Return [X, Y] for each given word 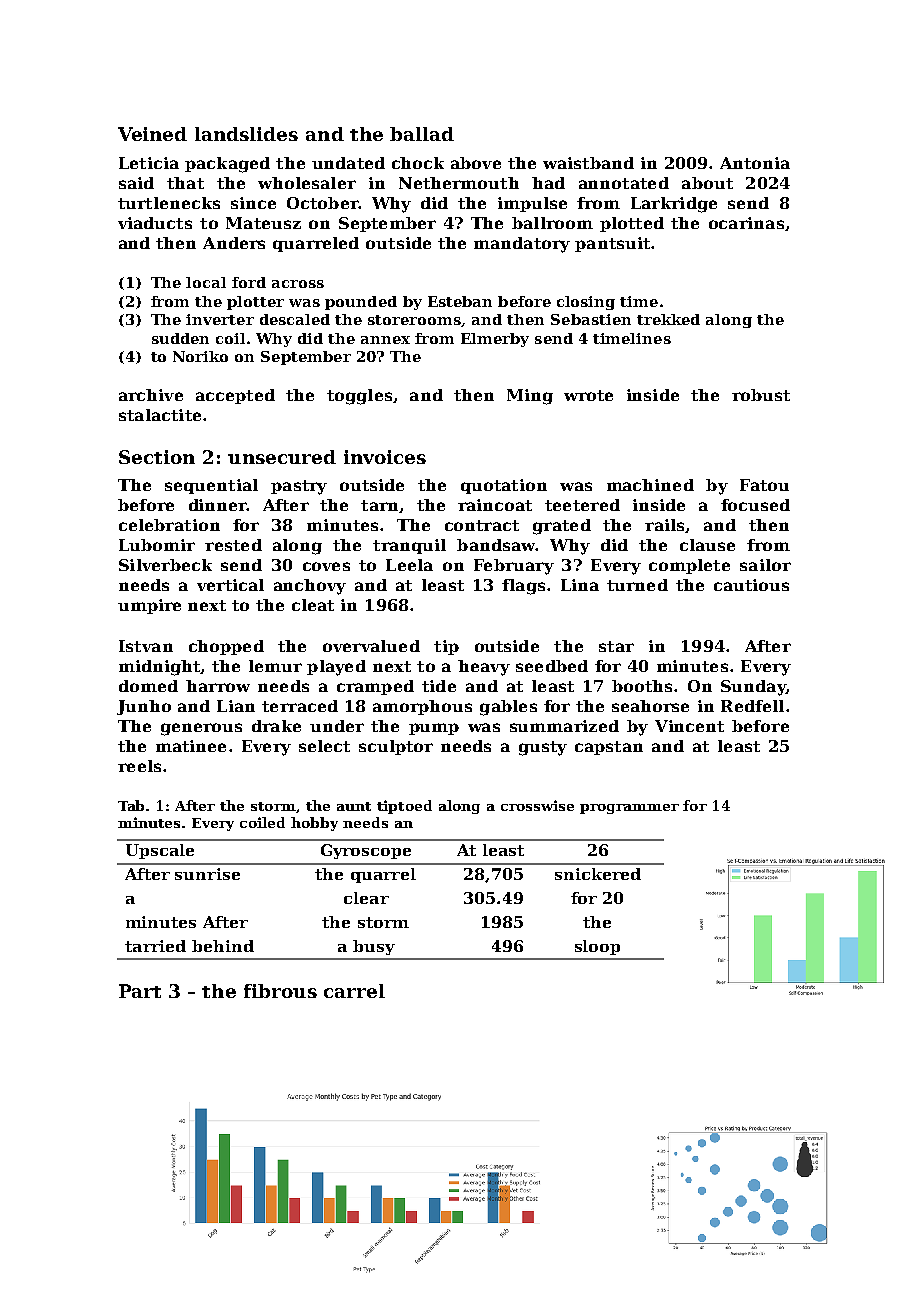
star [616, 646]
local [206, 282]
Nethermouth [459, 183]
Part [140, 991]
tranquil [409, 546]
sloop [597, 947]
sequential [211, 486]
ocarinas [746, 223]
